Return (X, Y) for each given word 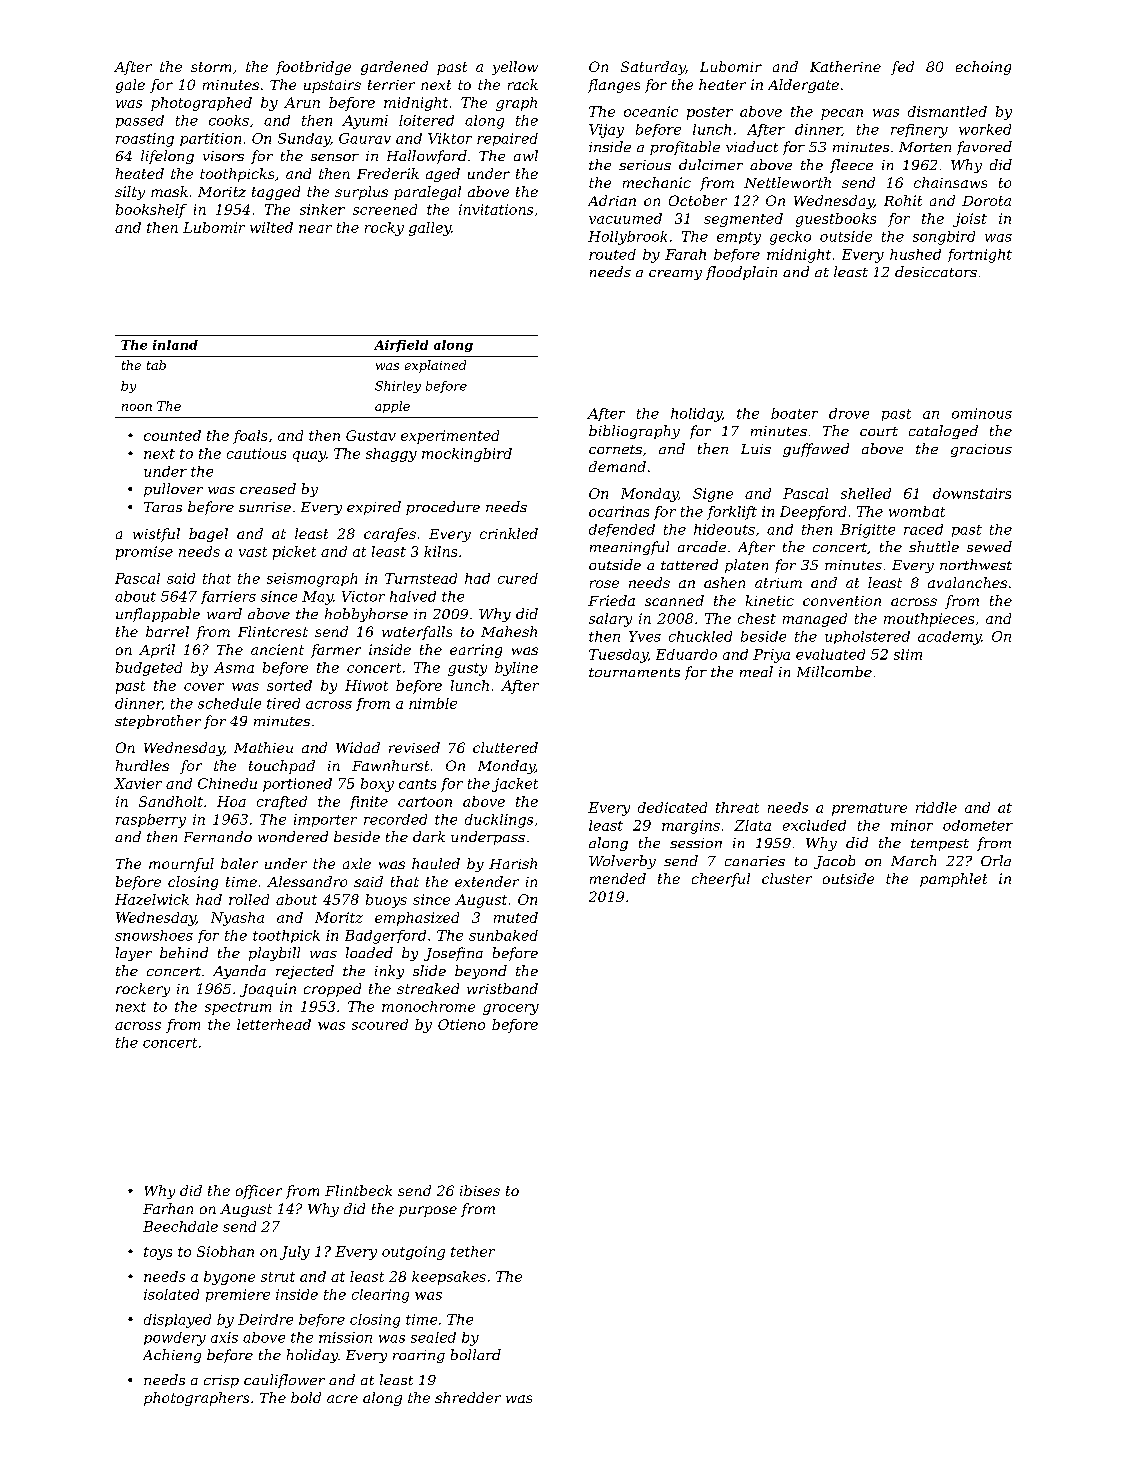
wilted (271, 227)
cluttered (505, 747)
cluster (787, 878)
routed (612, 254)
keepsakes (449, 1278)
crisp (221, 1381)
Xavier (138, 783)
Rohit (903, 200)
